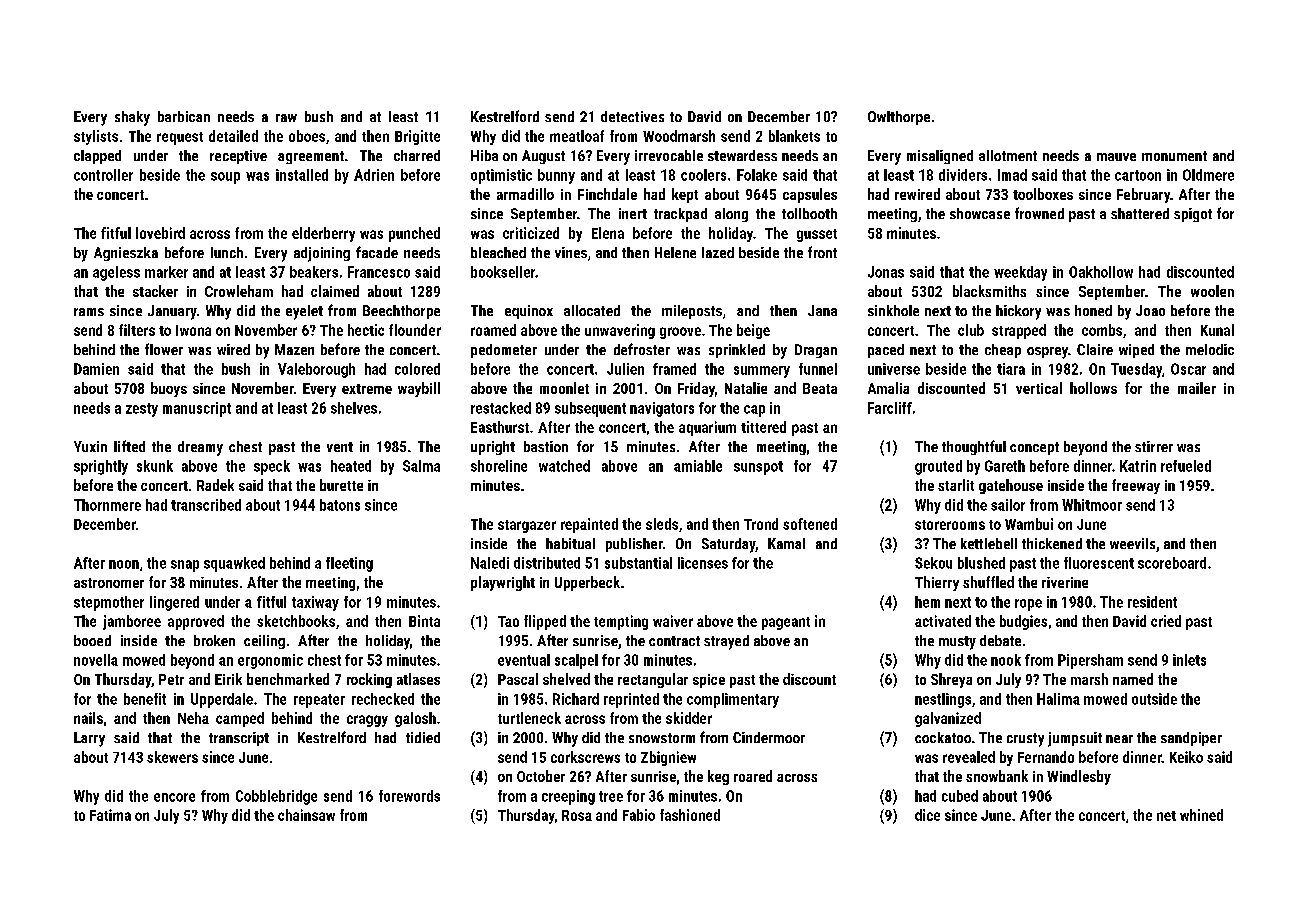 This page has height=924, width=1308. I want to click on irrevocable, so click(669, 155).
